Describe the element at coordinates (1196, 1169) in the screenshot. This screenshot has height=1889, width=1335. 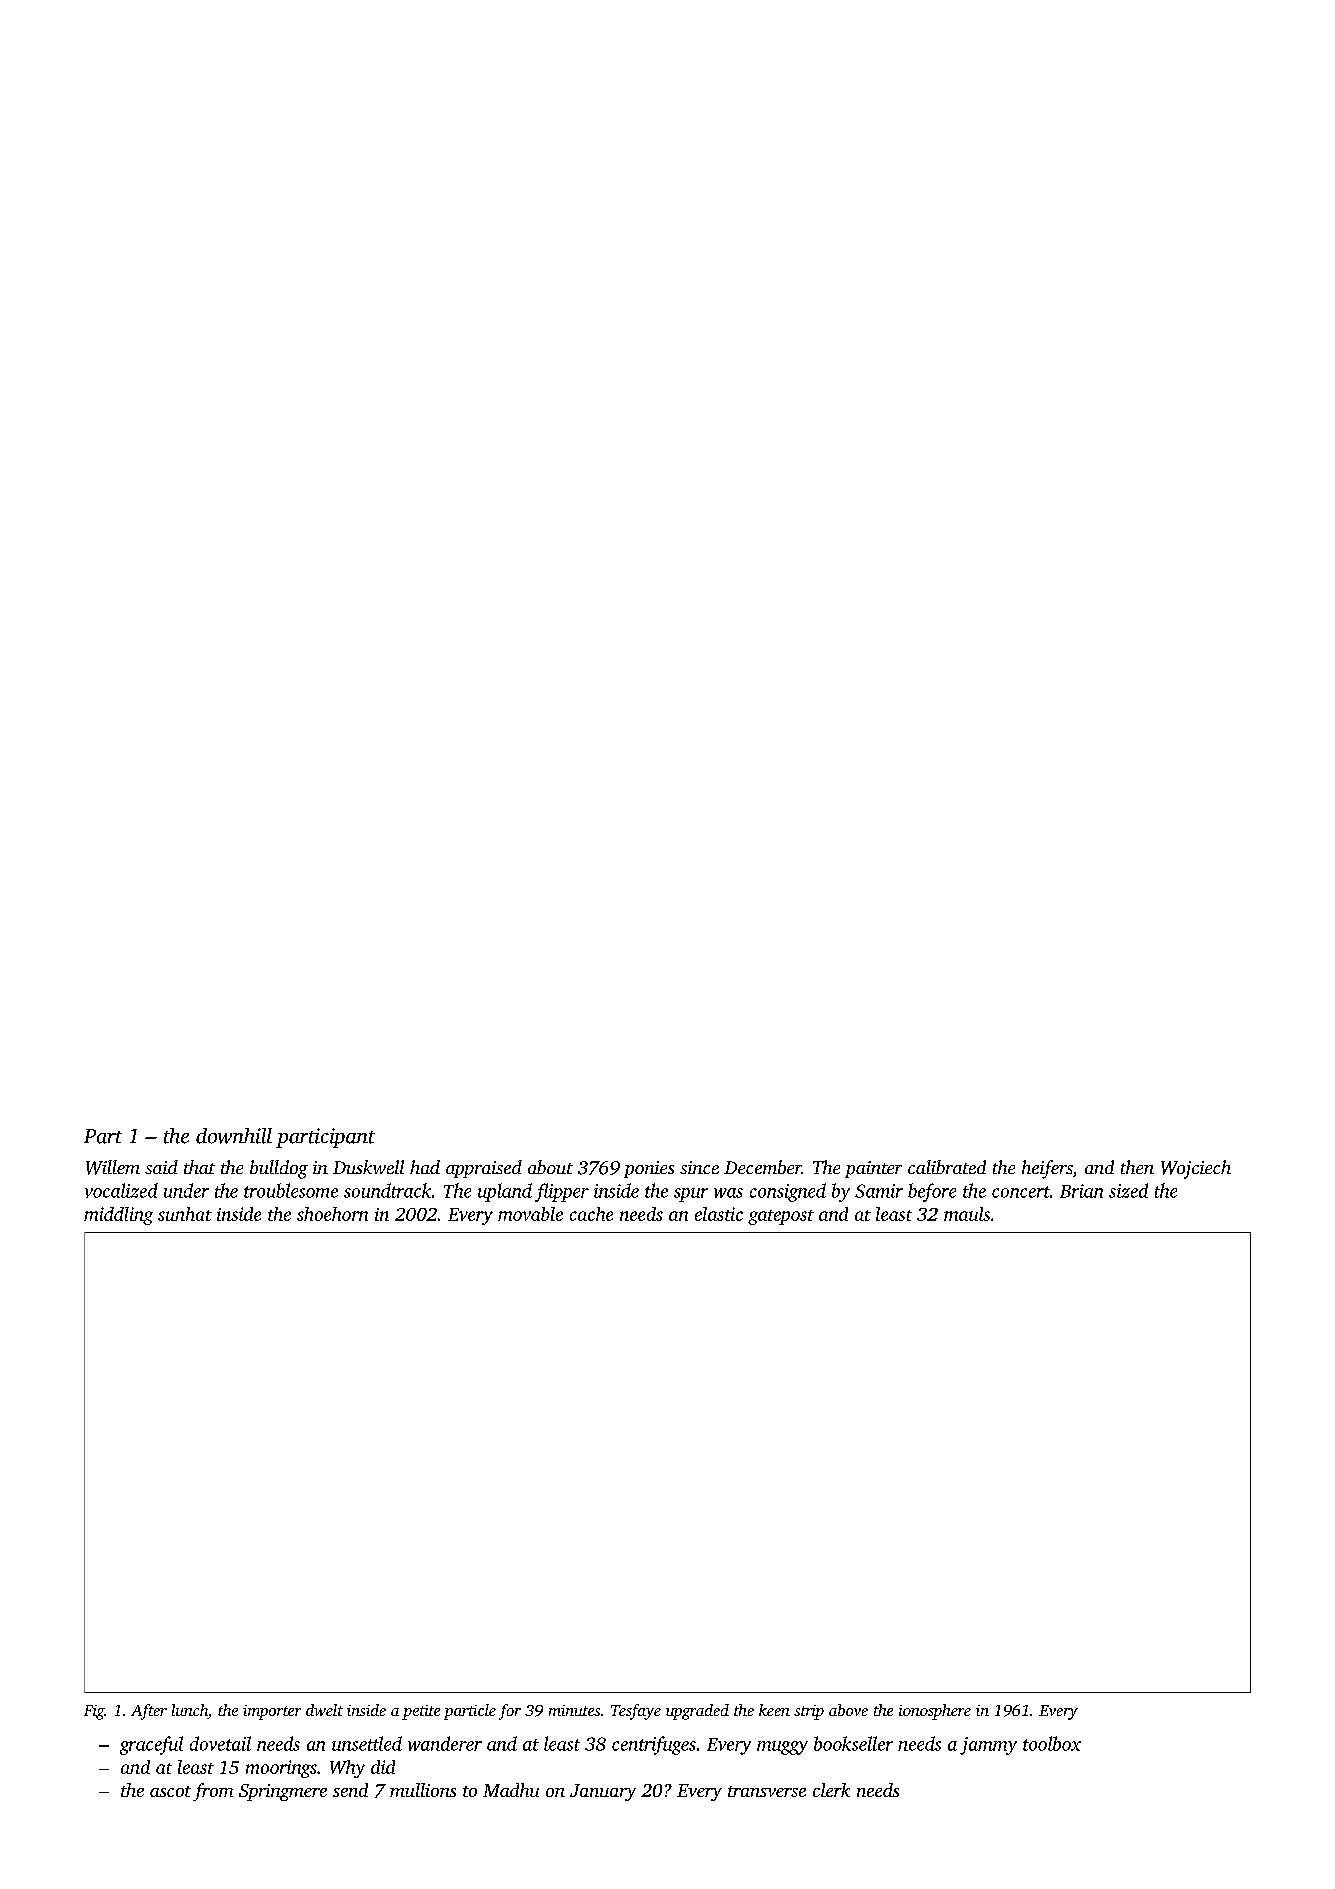
I see `Wojciech` at that location.
